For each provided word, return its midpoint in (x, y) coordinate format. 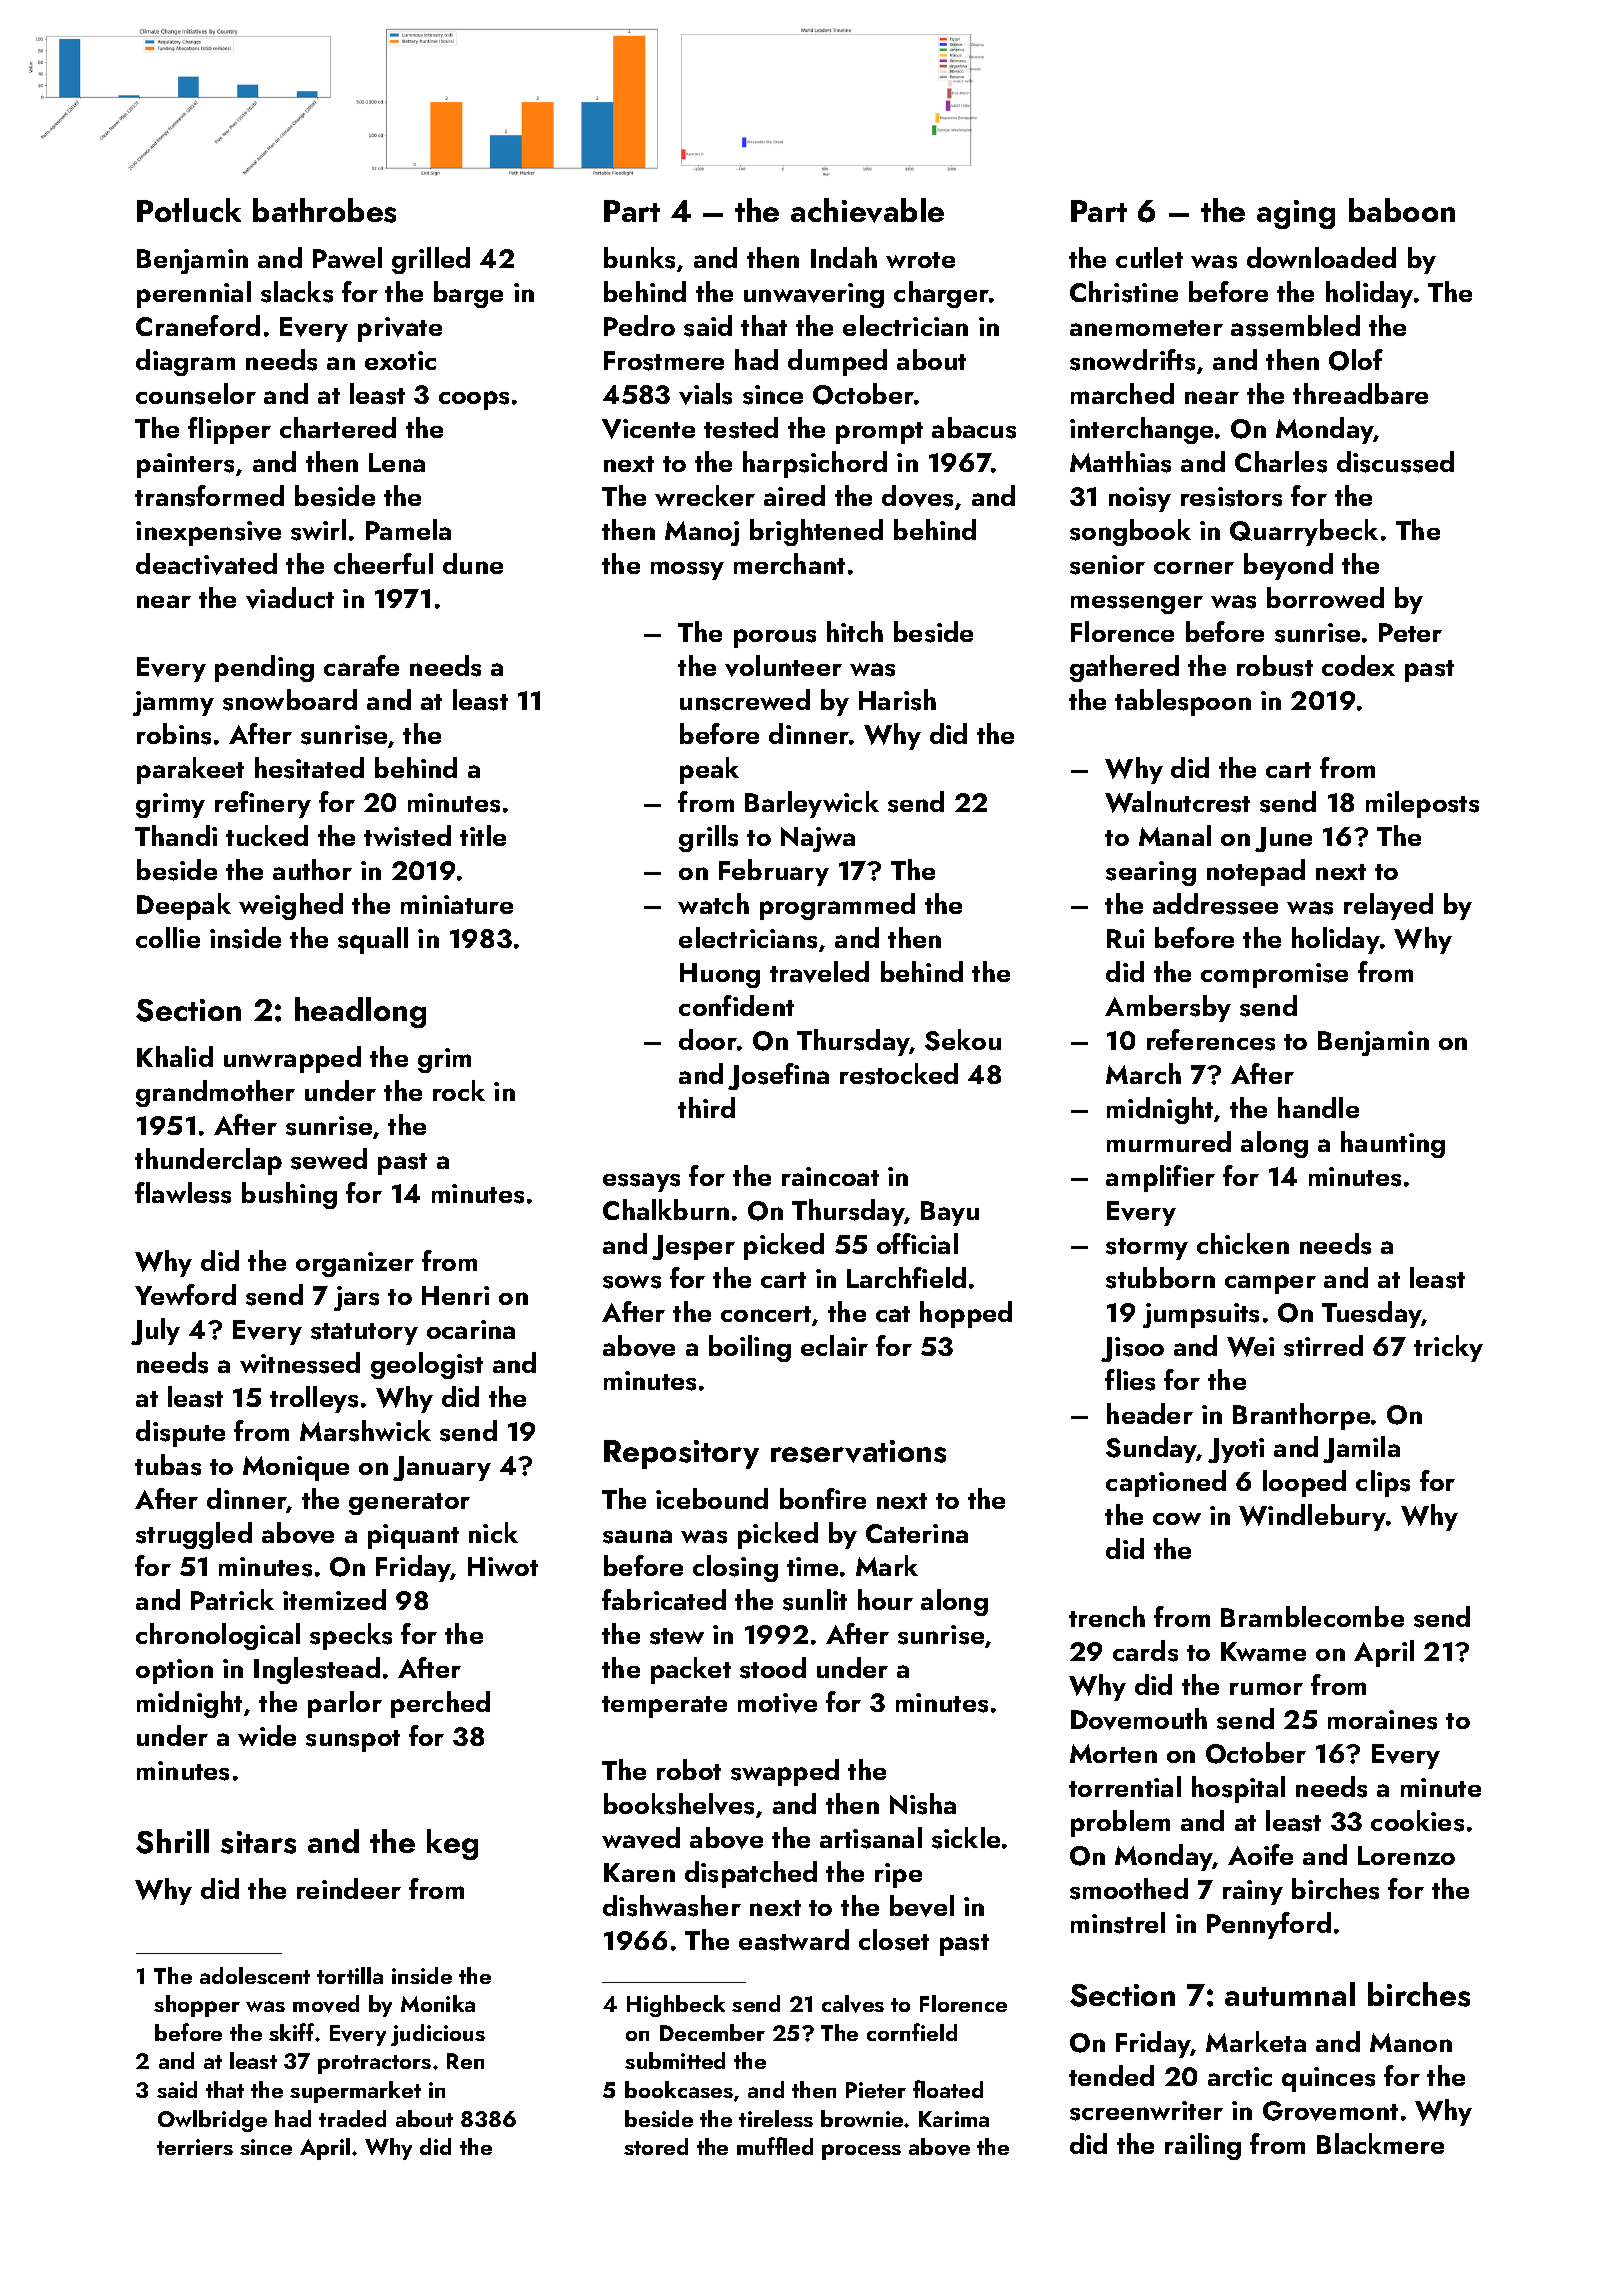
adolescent (255, 1975)
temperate (664, 1707)
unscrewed (745, 700)
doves (917, 496)
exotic (400, 360)
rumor (1266, 1688)
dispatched (751, 1874)
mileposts (1422, 804)
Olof (1356, 360)
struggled (194, 1535)
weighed (291, 906)
